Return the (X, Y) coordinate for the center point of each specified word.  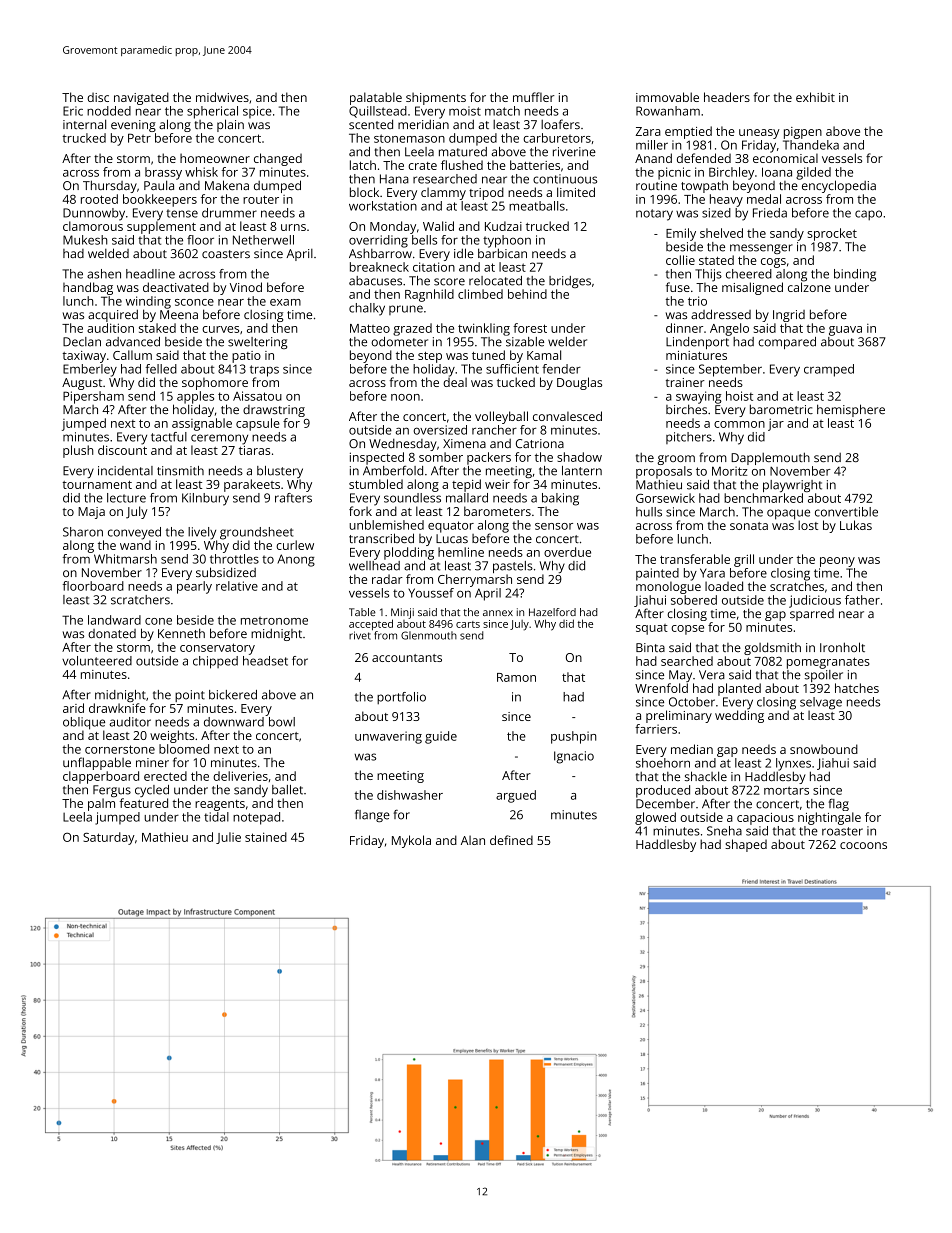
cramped (829, 370)
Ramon (516, 677)
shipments (436, 98)
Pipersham (93, 397)
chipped (215, 662)
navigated (141, 98)
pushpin (573, 737)
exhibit (815, 97)
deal (455, 382)
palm (101, 804)
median (692, 749)
